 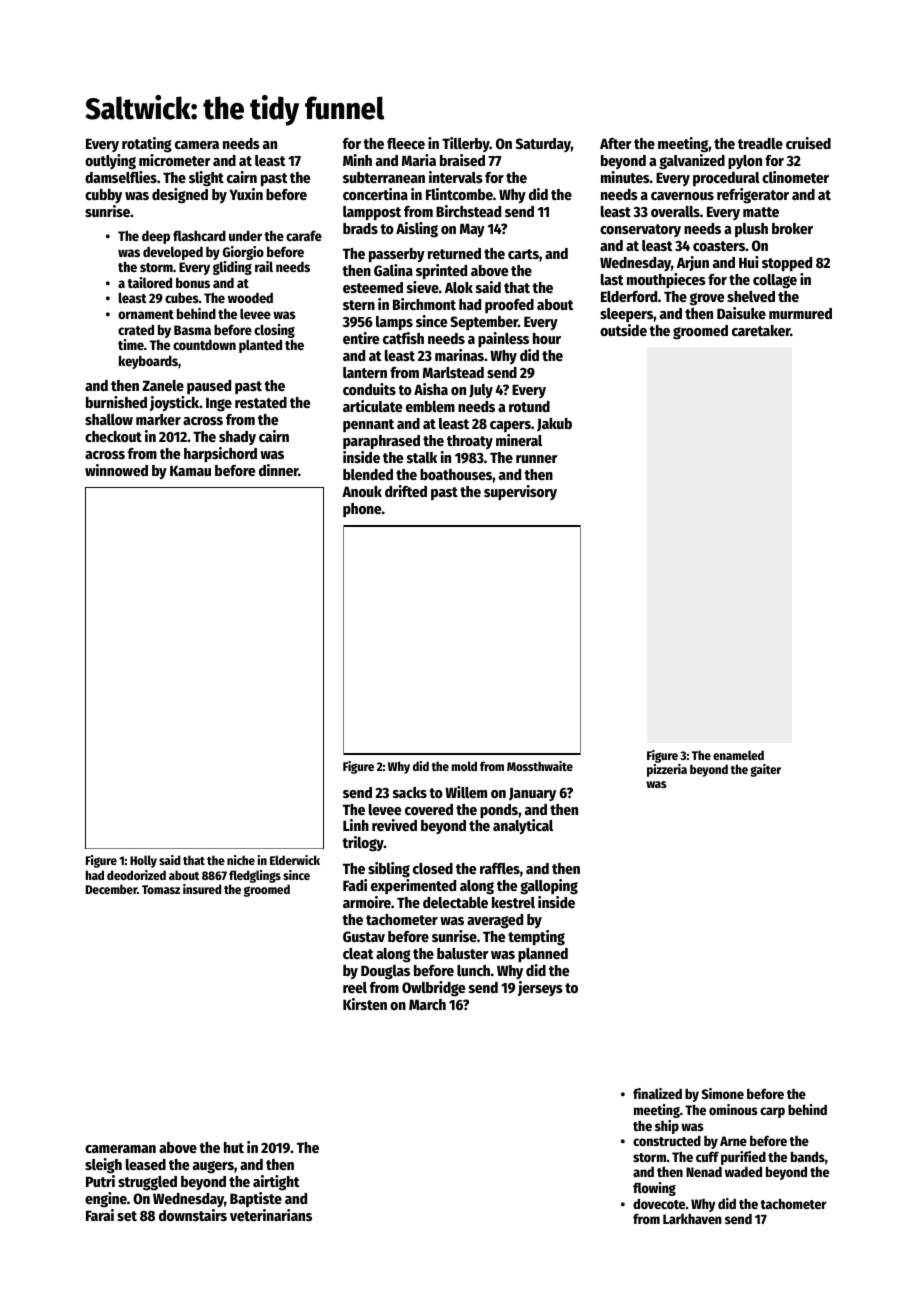 I want to click on Simone, so click(x=723, y=1093).
